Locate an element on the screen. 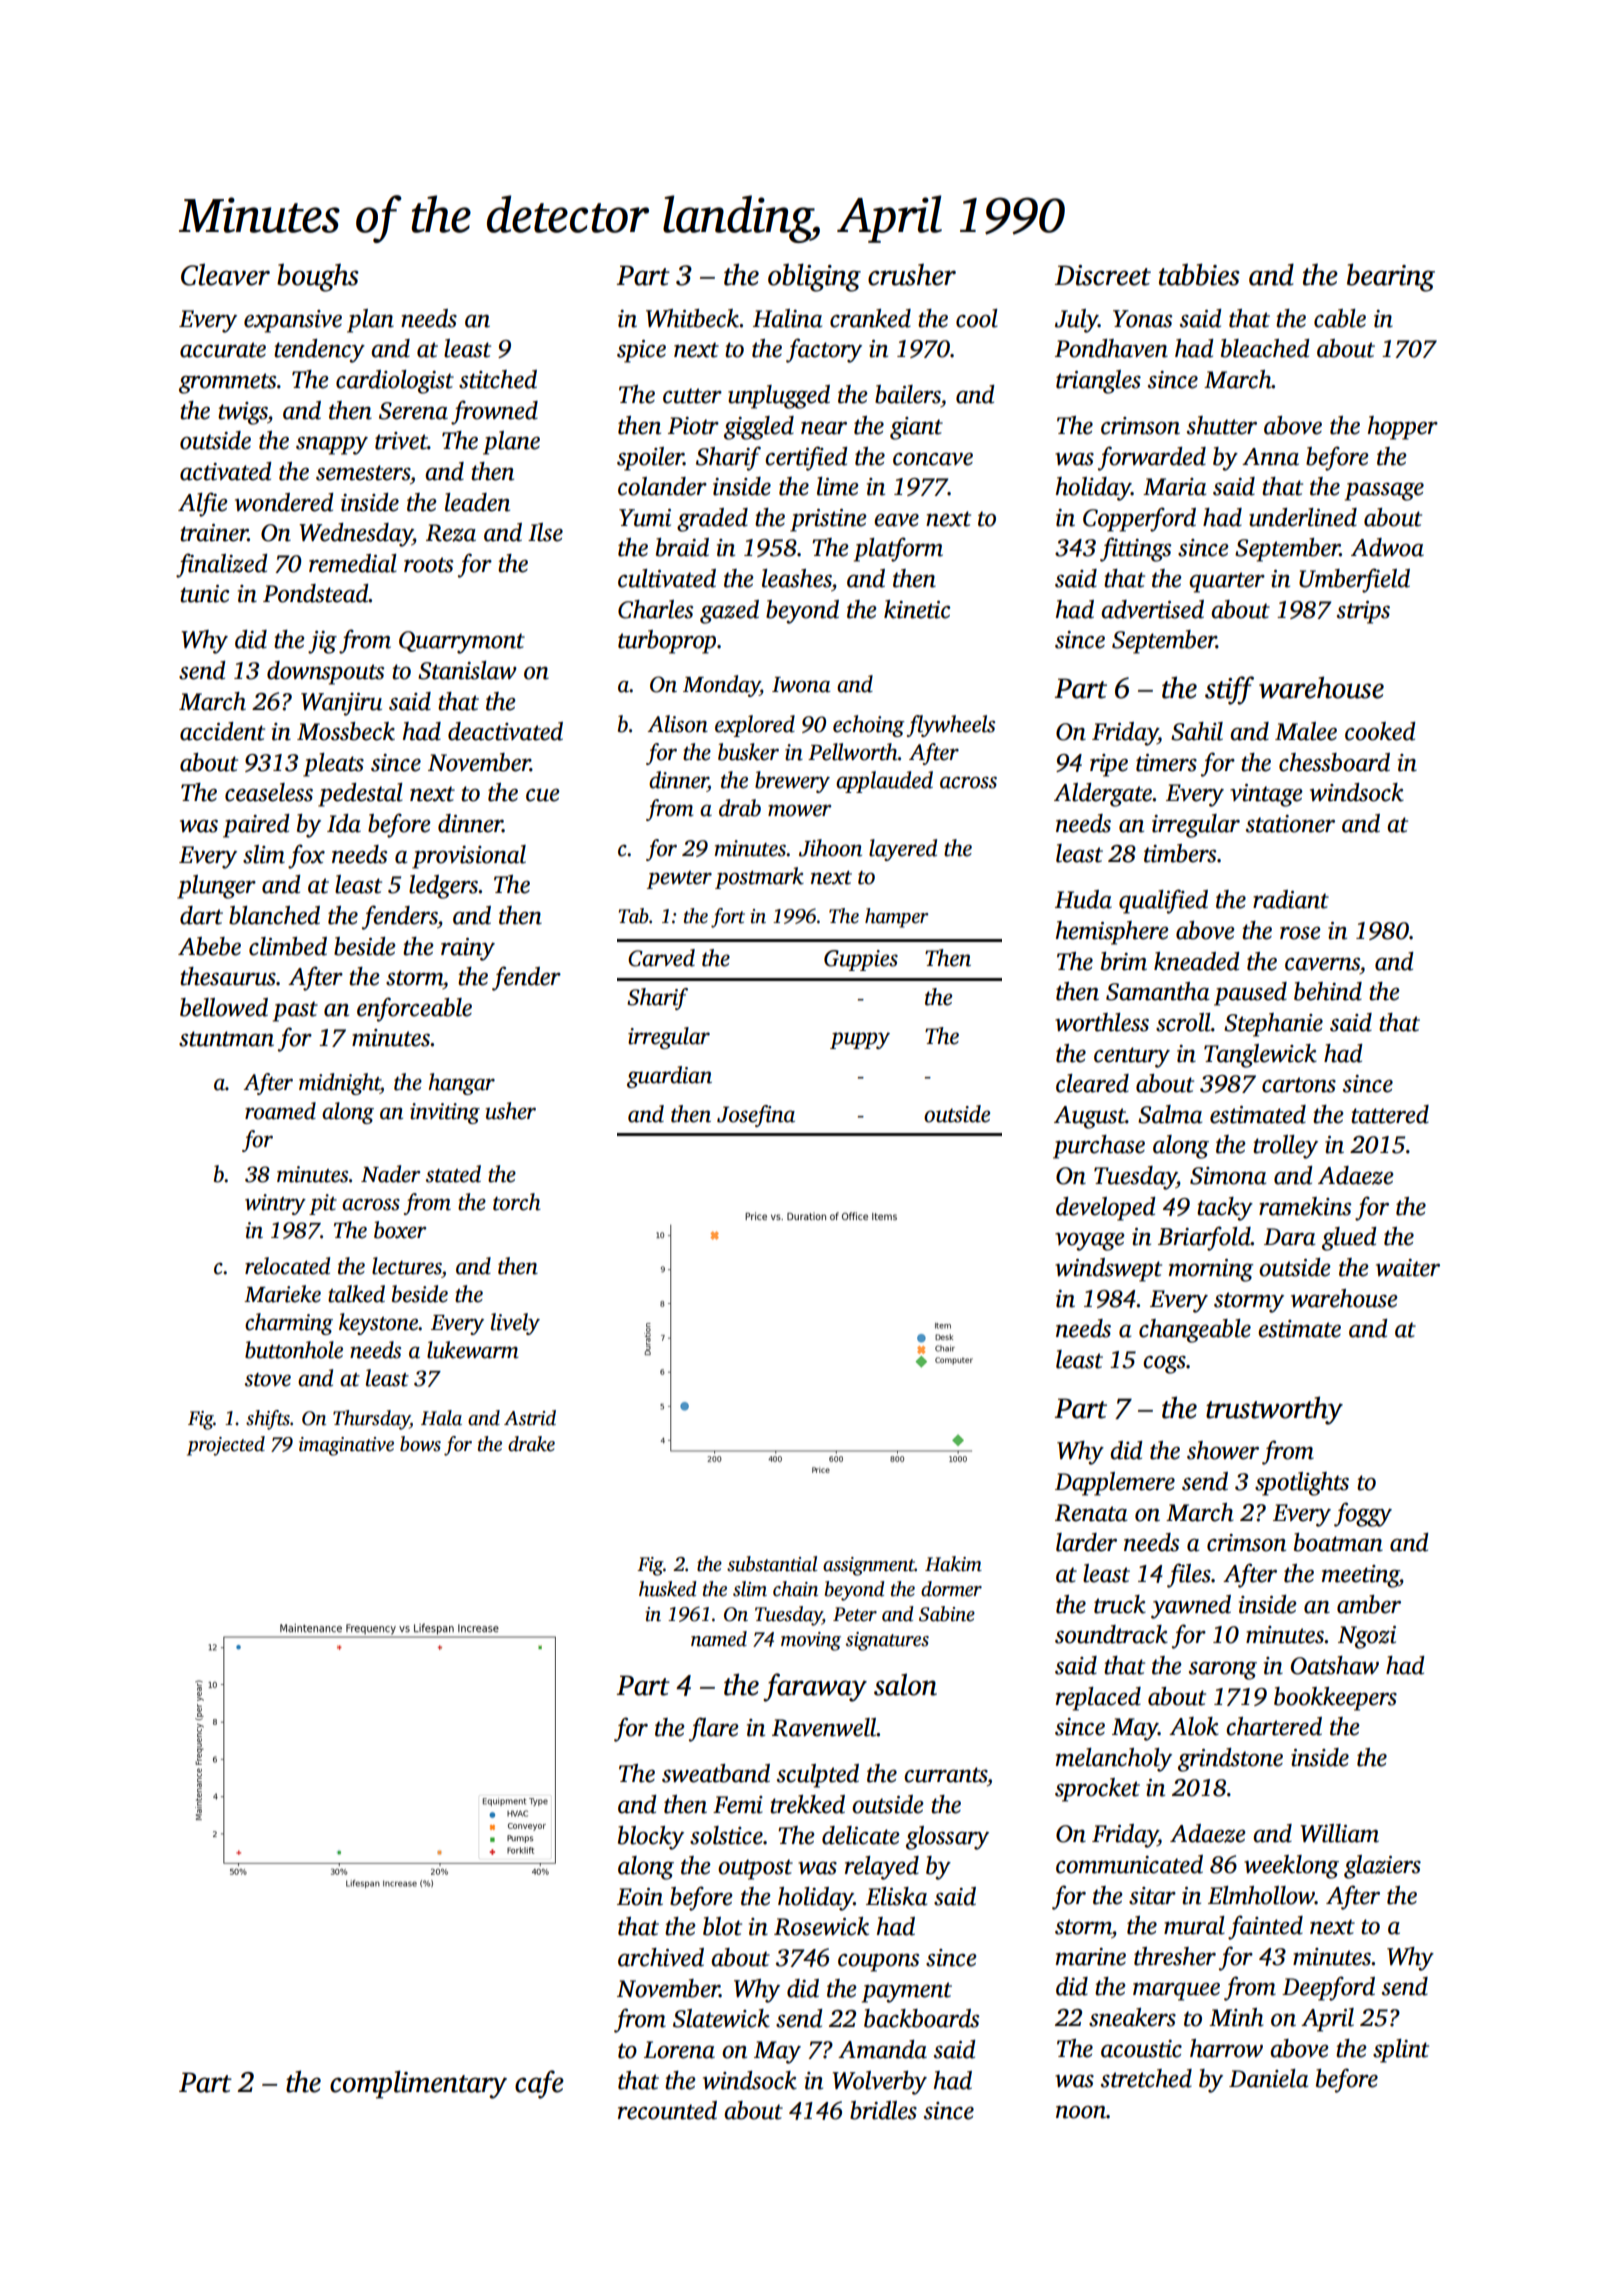 The height and width of the screenshot is (2292, 1620). shutter is located at coordinates (1222, 425).
